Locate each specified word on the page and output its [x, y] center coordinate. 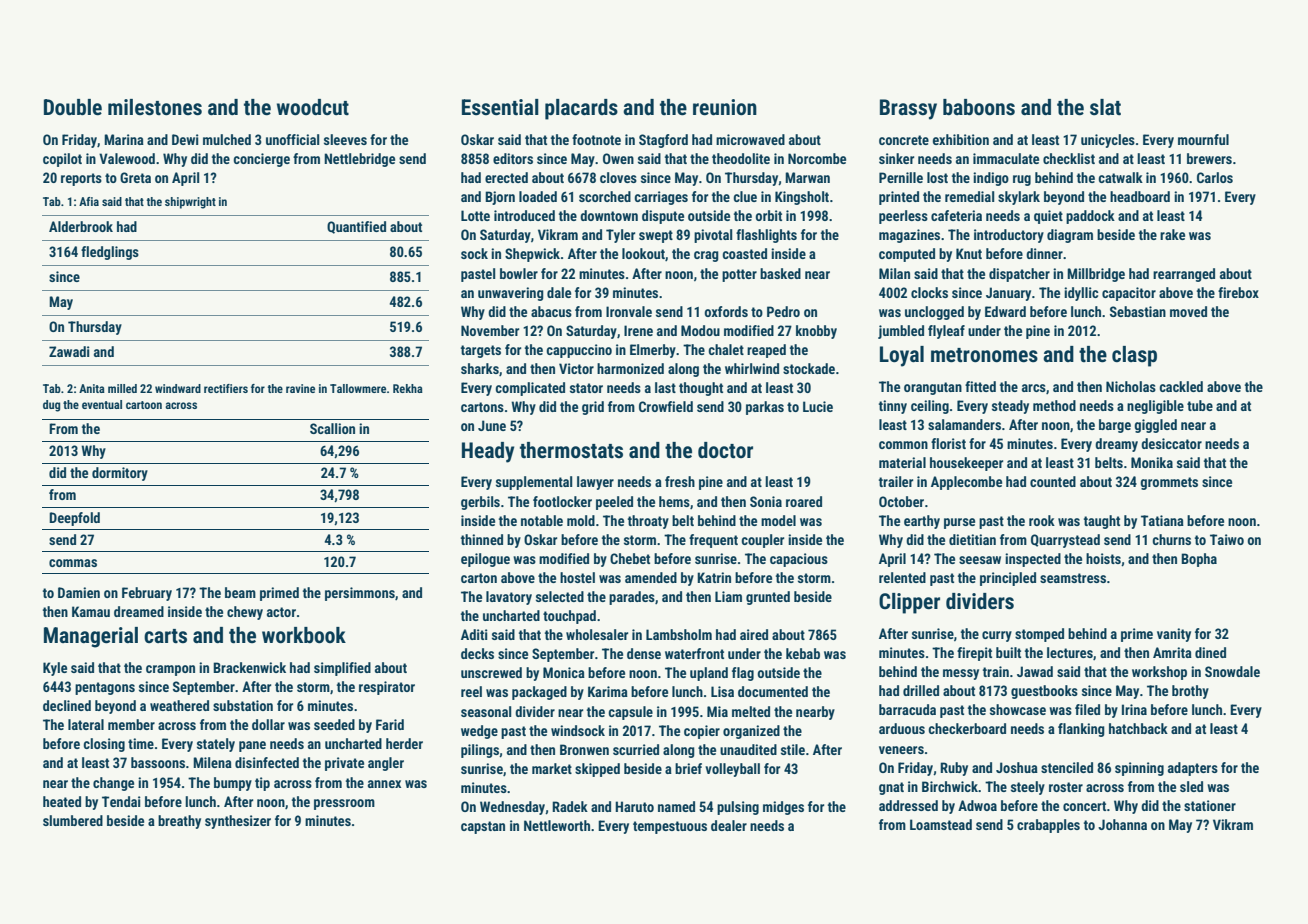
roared [804, 501]
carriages [661, 198]
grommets [1169, 483]
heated [62, 801]
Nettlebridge [359, 160]
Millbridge [1096, 275]
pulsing [738, 808]
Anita [92, 388]
